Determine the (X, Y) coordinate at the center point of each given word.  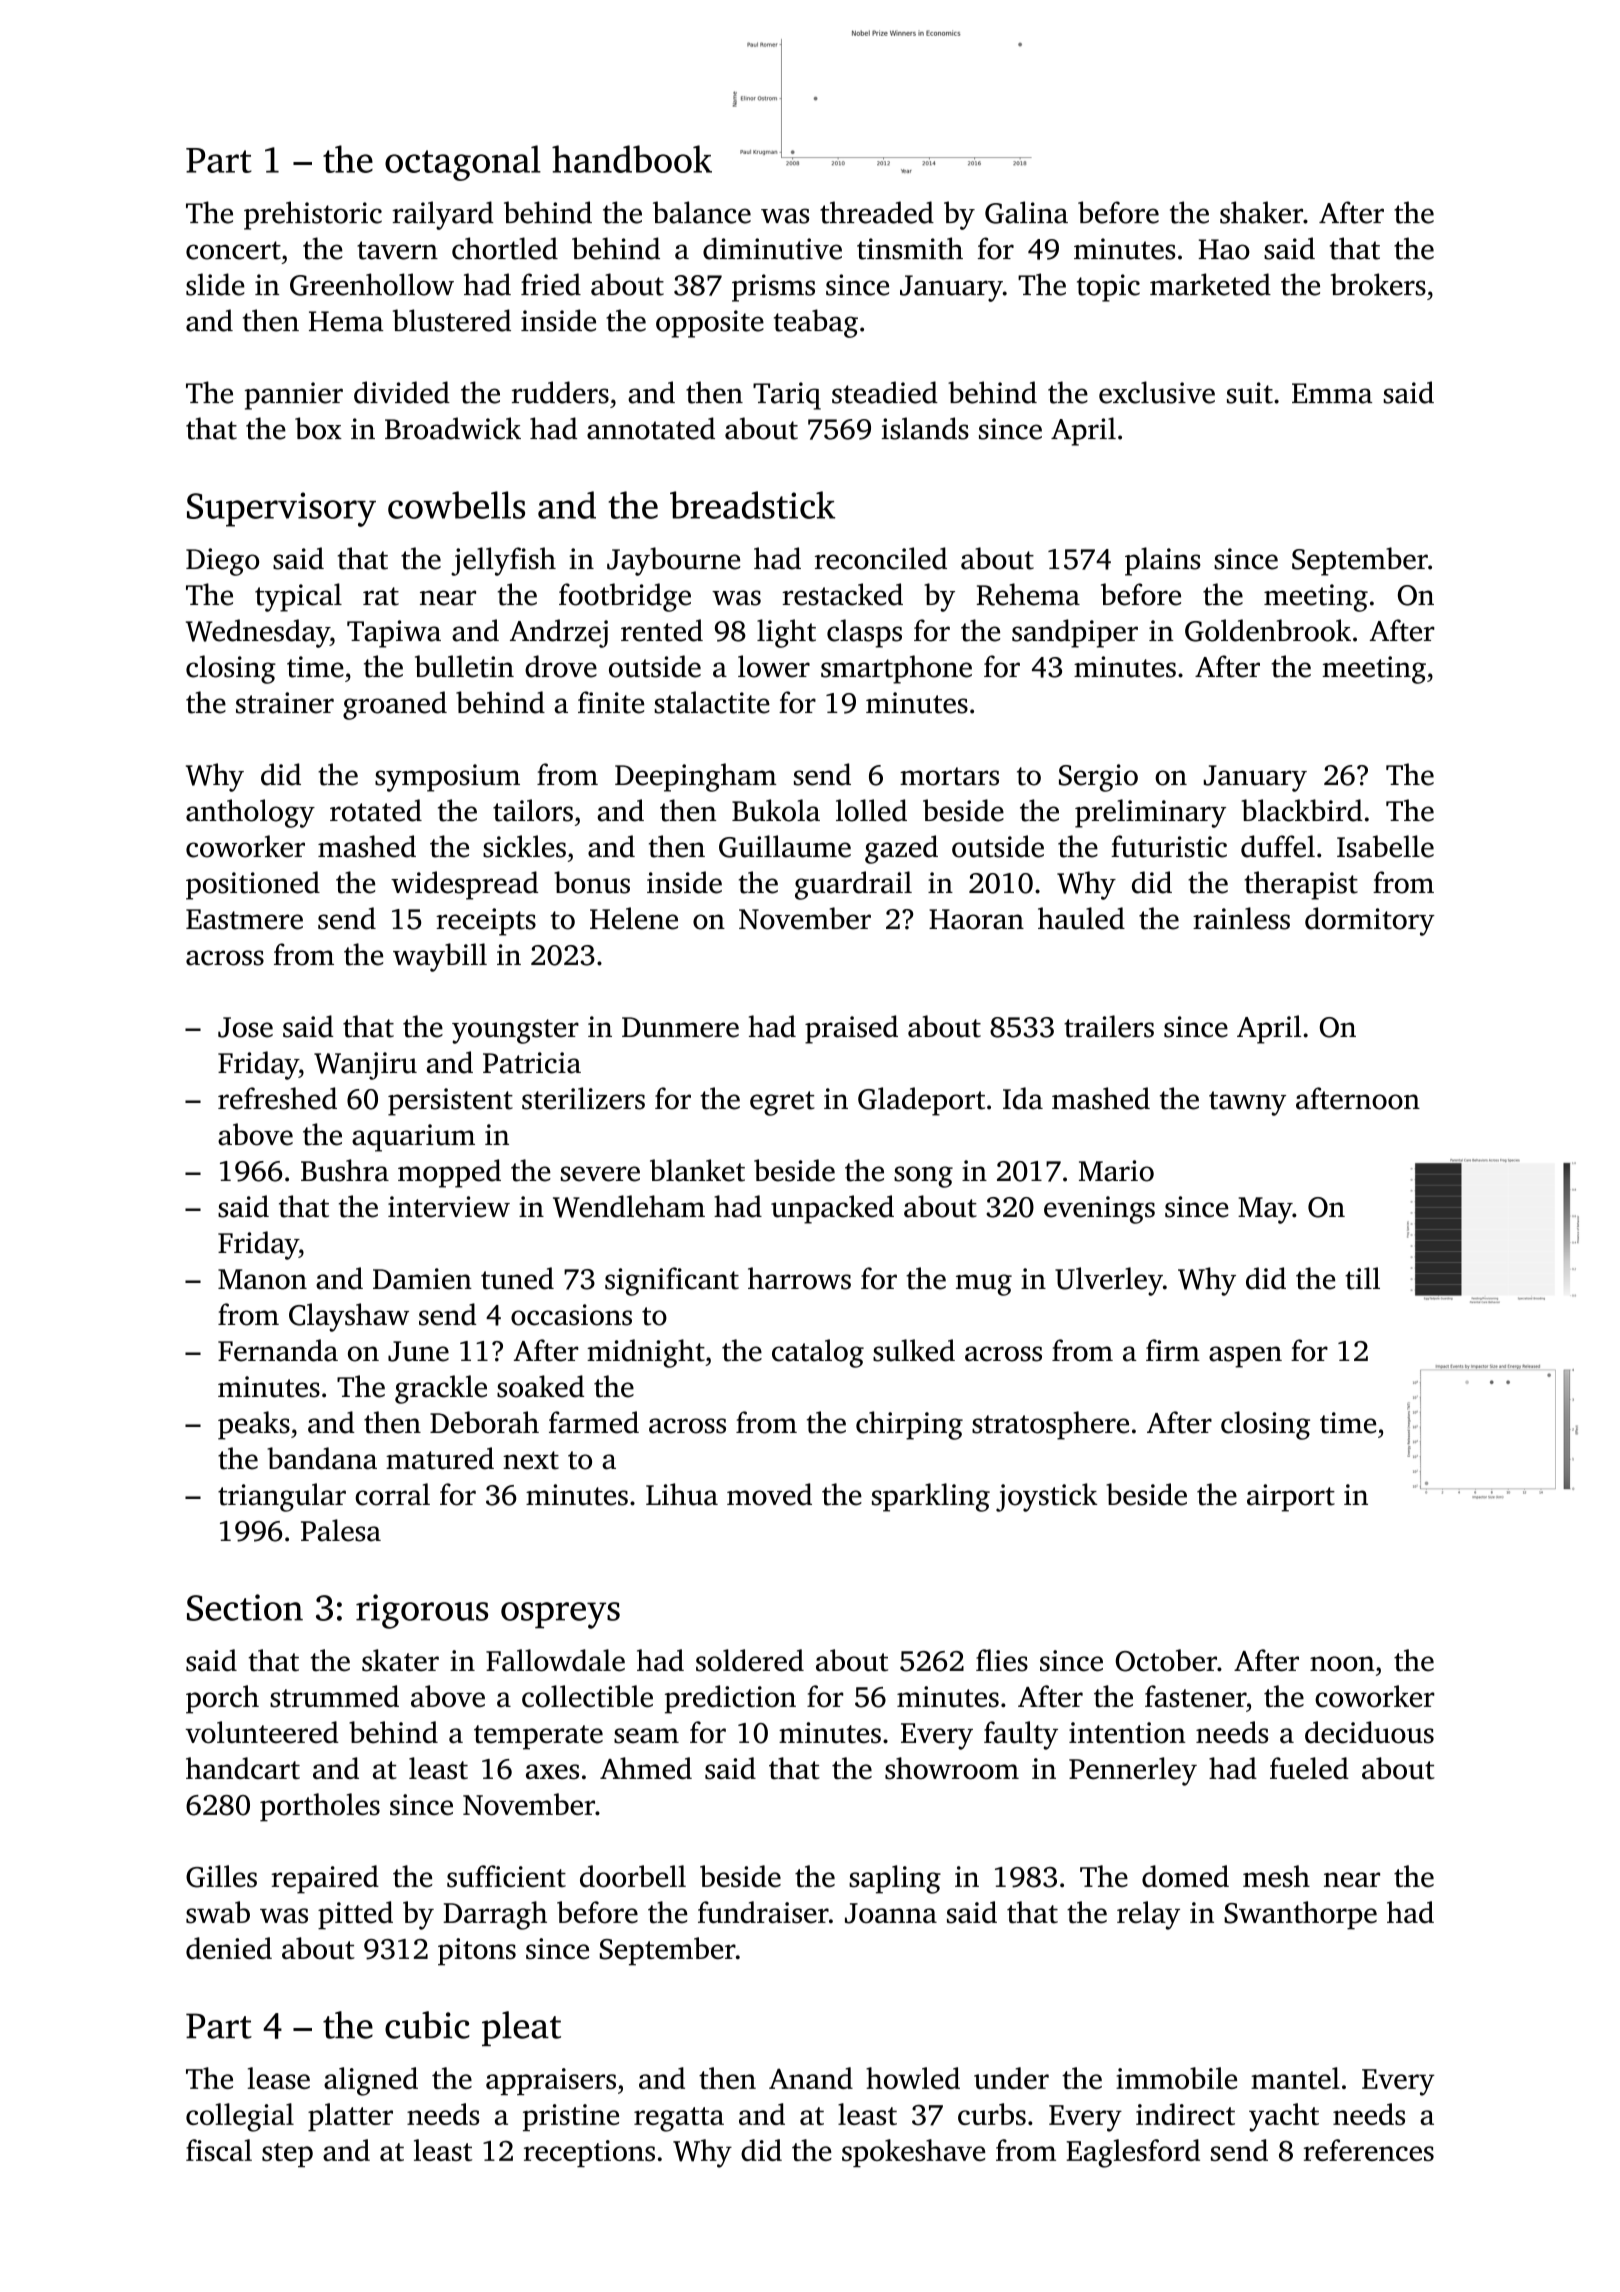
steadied (885, 392)
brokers (1378, 284)
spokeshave (913, 2153)
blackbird (1302, 810)
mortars (949, 776)
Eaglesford (1133, 2153)
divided (402, 392)
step (287, 2155)
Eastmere (244, 919)
